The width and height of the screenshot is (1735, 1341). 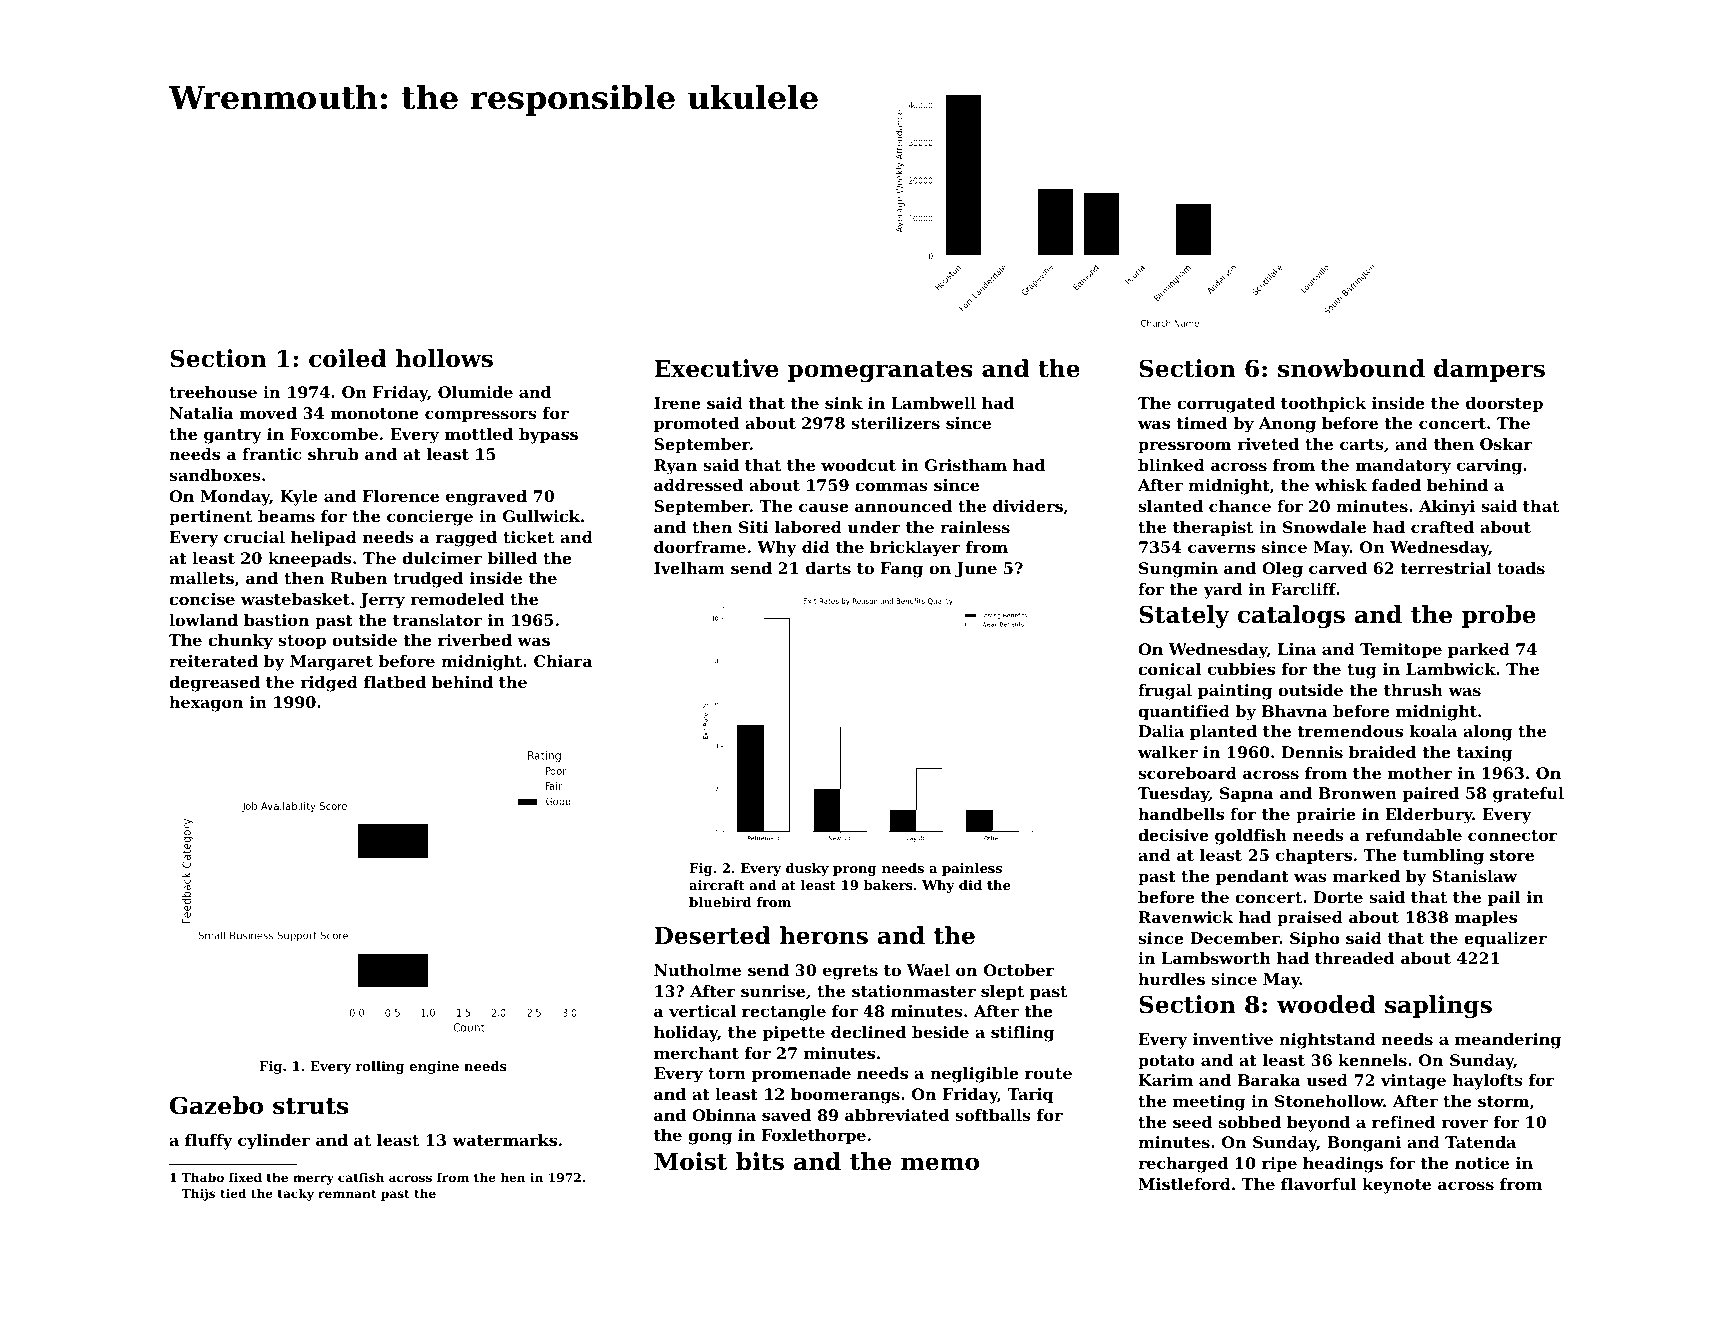 What do you see at coordinates (940, 1164) in the screenshot?
I see `memo` at bounding box center [940, 1164].
